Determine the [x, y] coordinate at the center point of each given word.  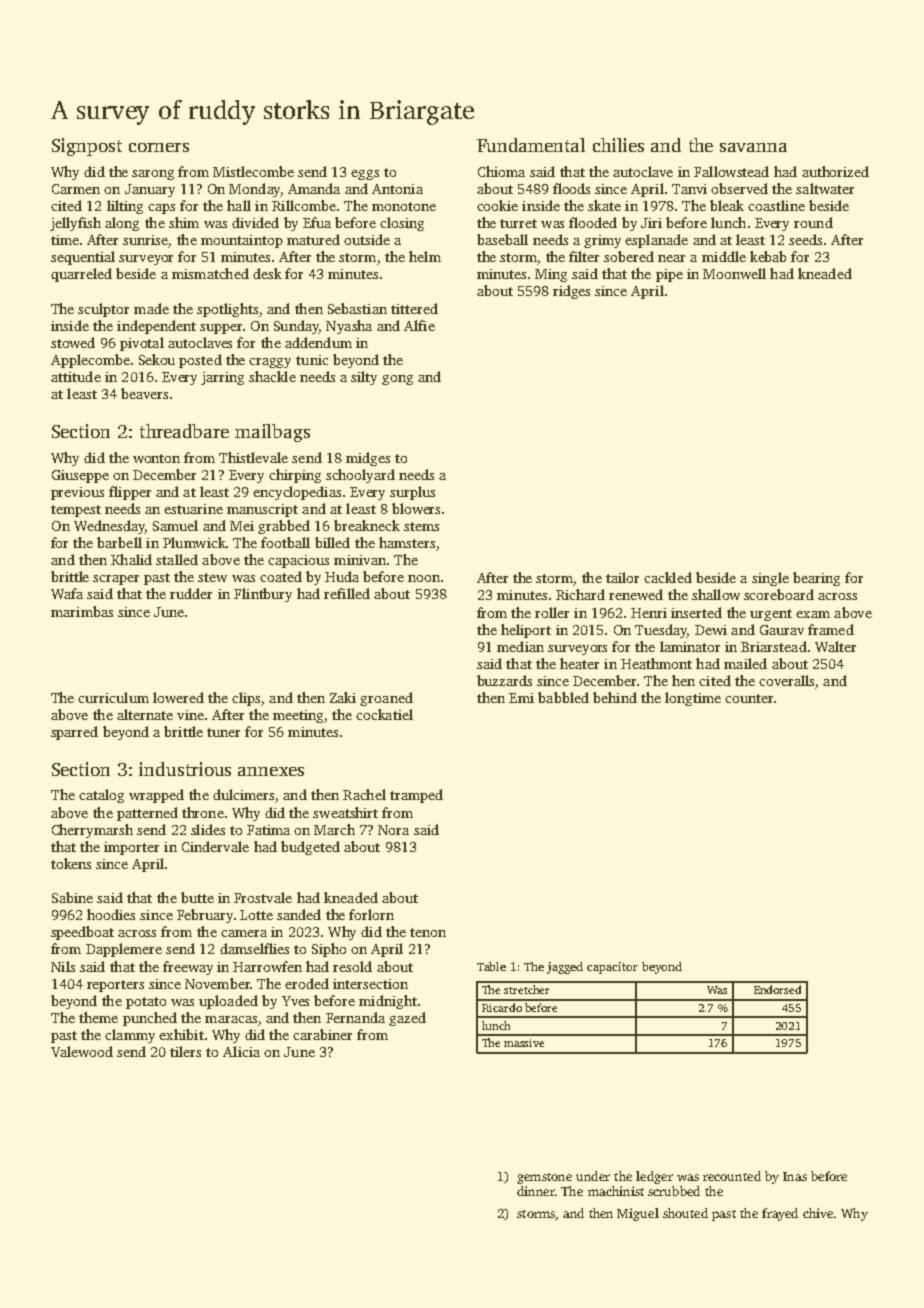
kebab [768, 256]
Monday [255, 190]
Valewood [82, 1051]
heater [579, 663]
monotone [404, 206]
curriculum [113, 697]
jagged [565, 968]
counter [749, 698]
